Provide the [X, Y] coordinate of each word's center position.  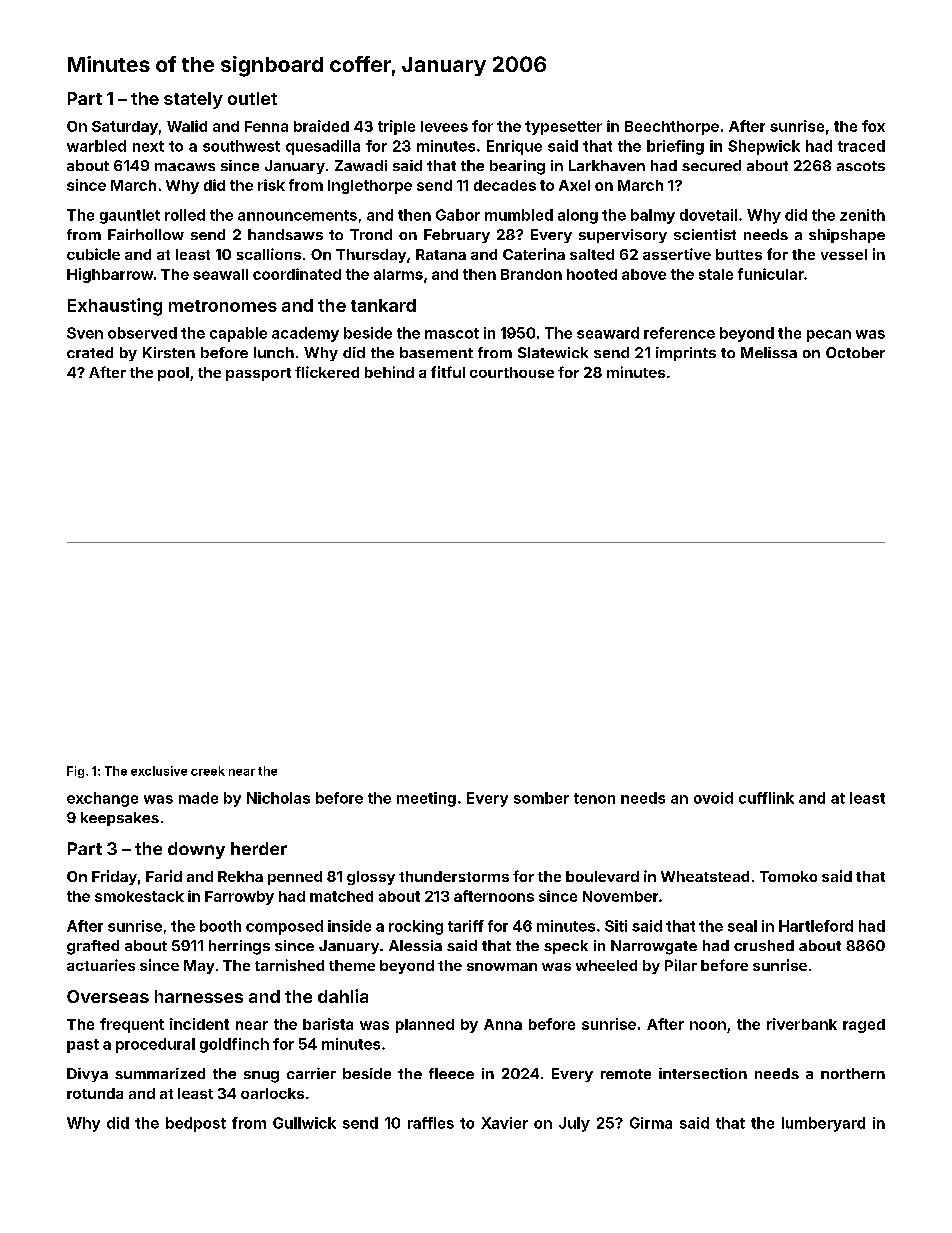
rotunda [95, 1093]
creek [208, 771]
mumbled [519, 215]
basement [436, 352]
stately [193, 100]
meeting [426, 799]
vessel [844, 254]
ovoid [713, 798]
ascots [861, 166]
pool [173, 374]
